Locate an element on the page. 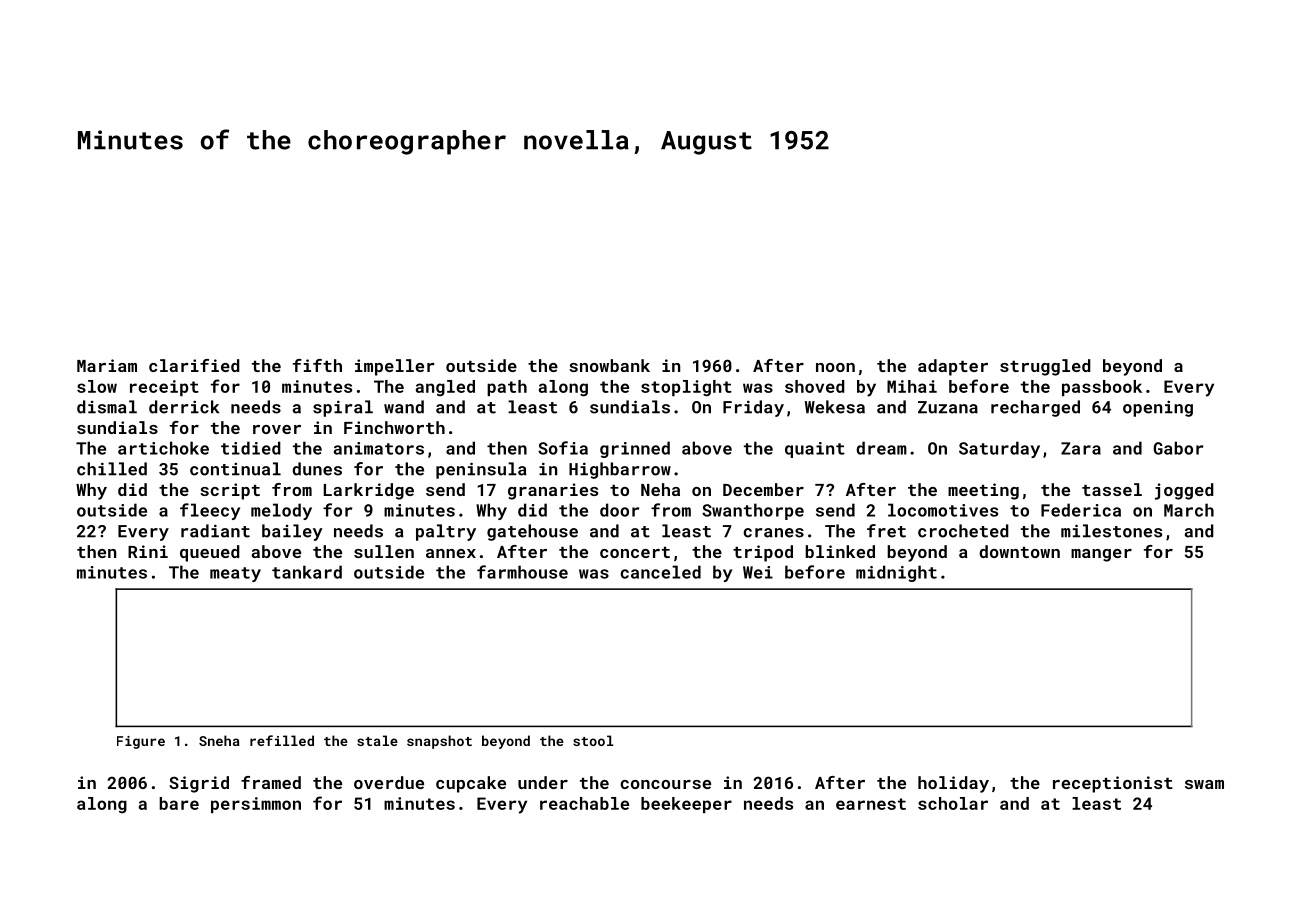 The height and width of the page is (924, 1308). midnight is located at coordinates (896, 573).
